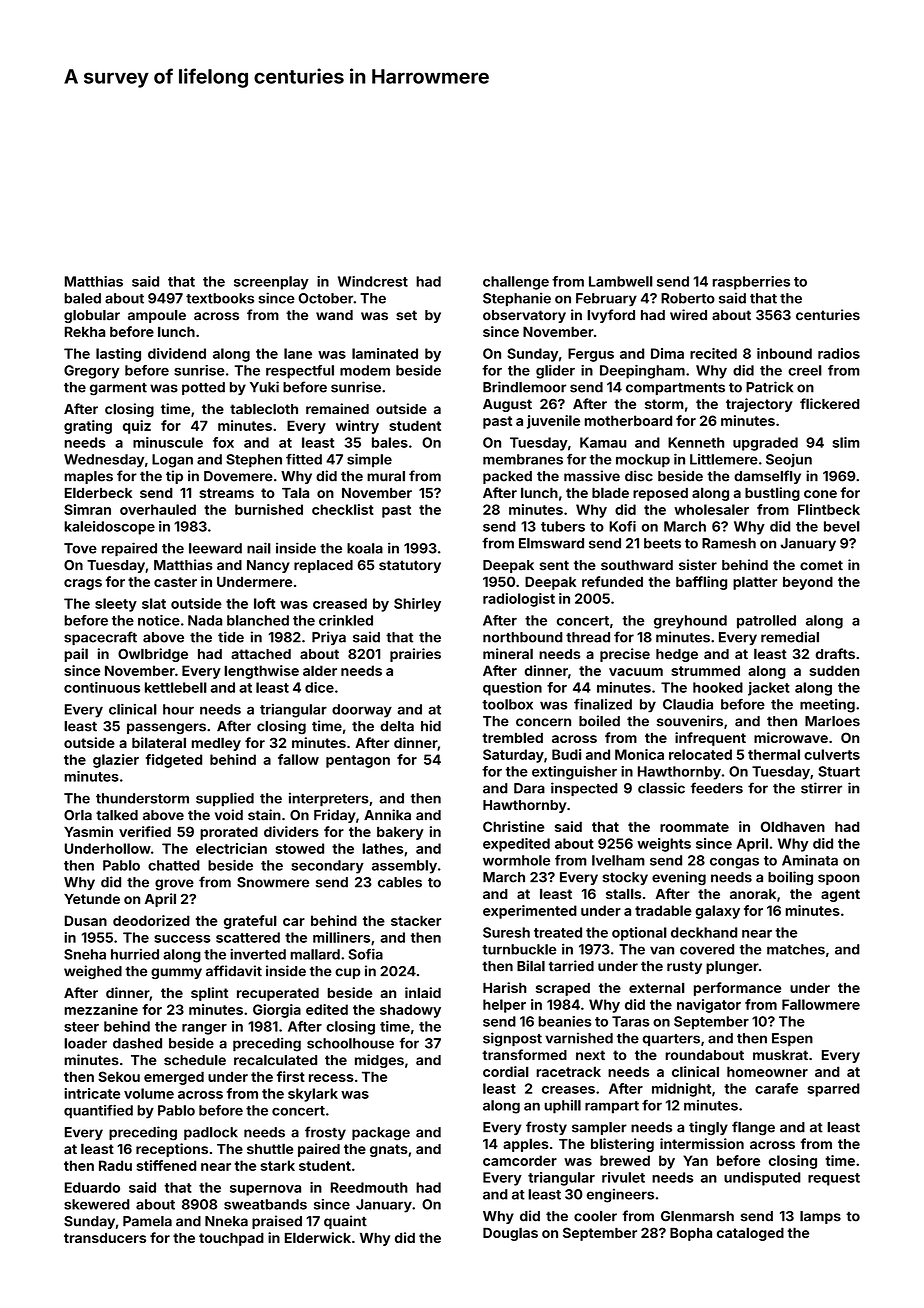  Describe the element at coordinates (524, 316) in the image. I see `observatory` at that location.
